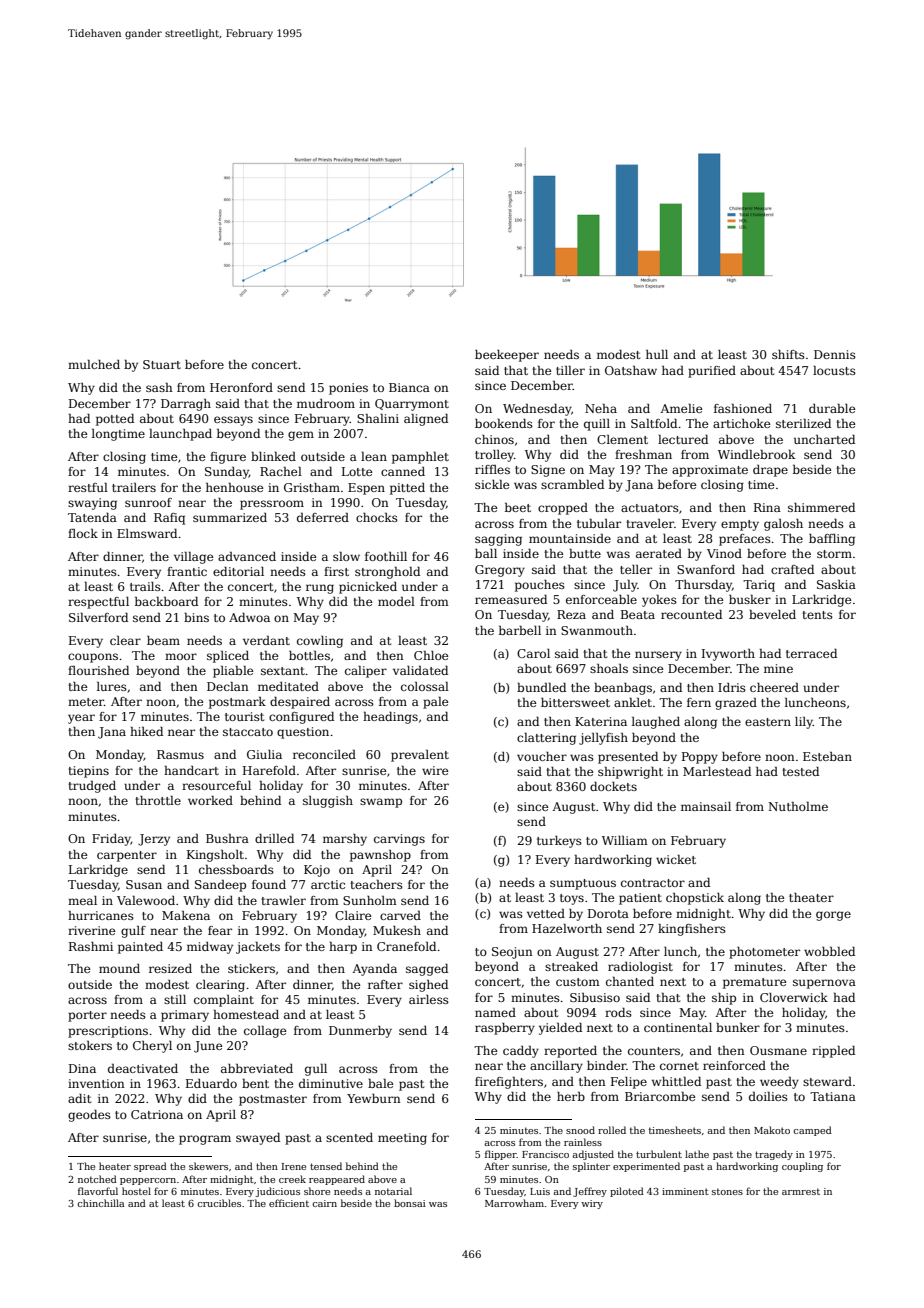  Describe the element at coordinates (768, 722) in the page. I see `eastern` at that location.
